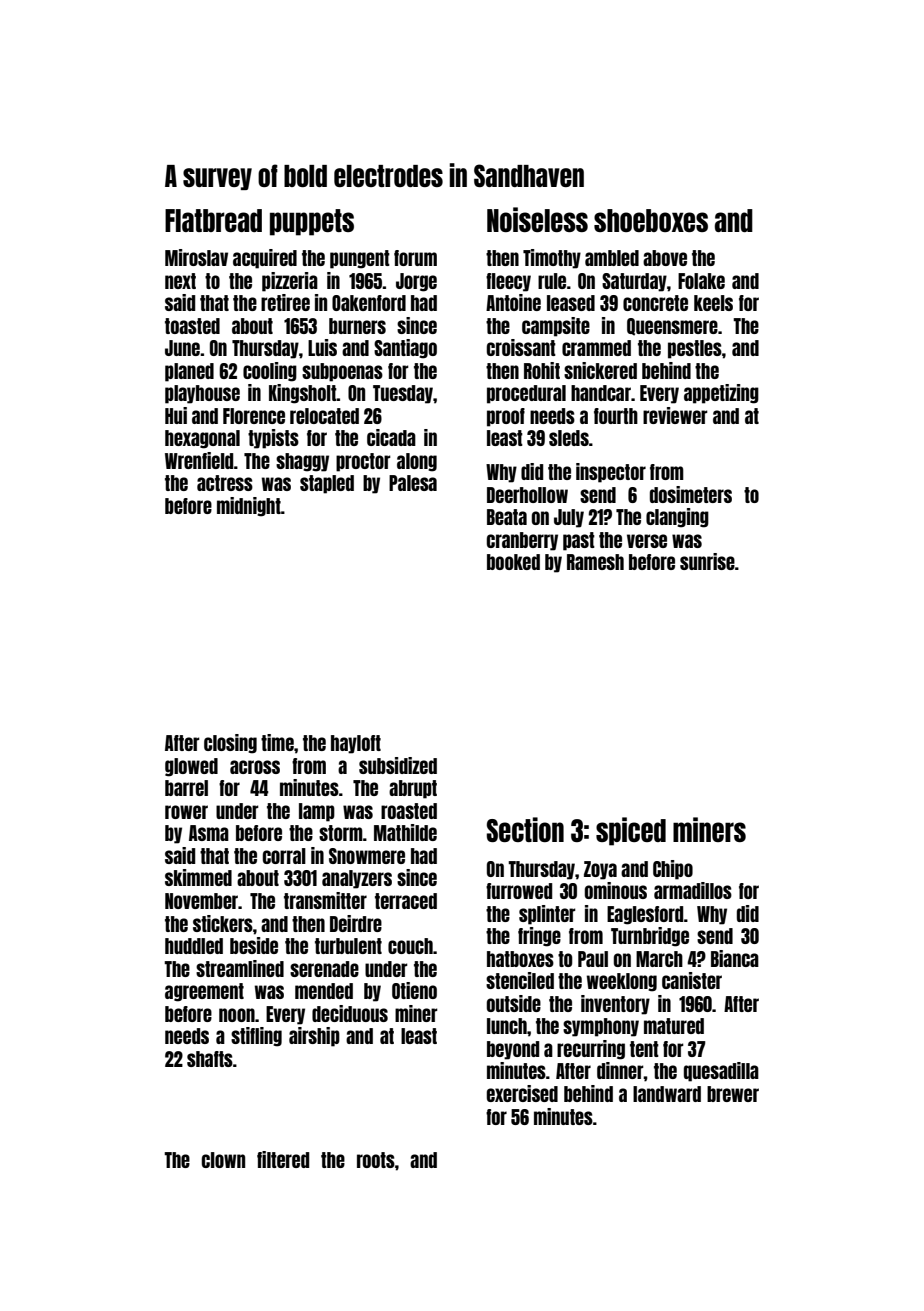  I want to click on filtered, so click(283, 1159).
